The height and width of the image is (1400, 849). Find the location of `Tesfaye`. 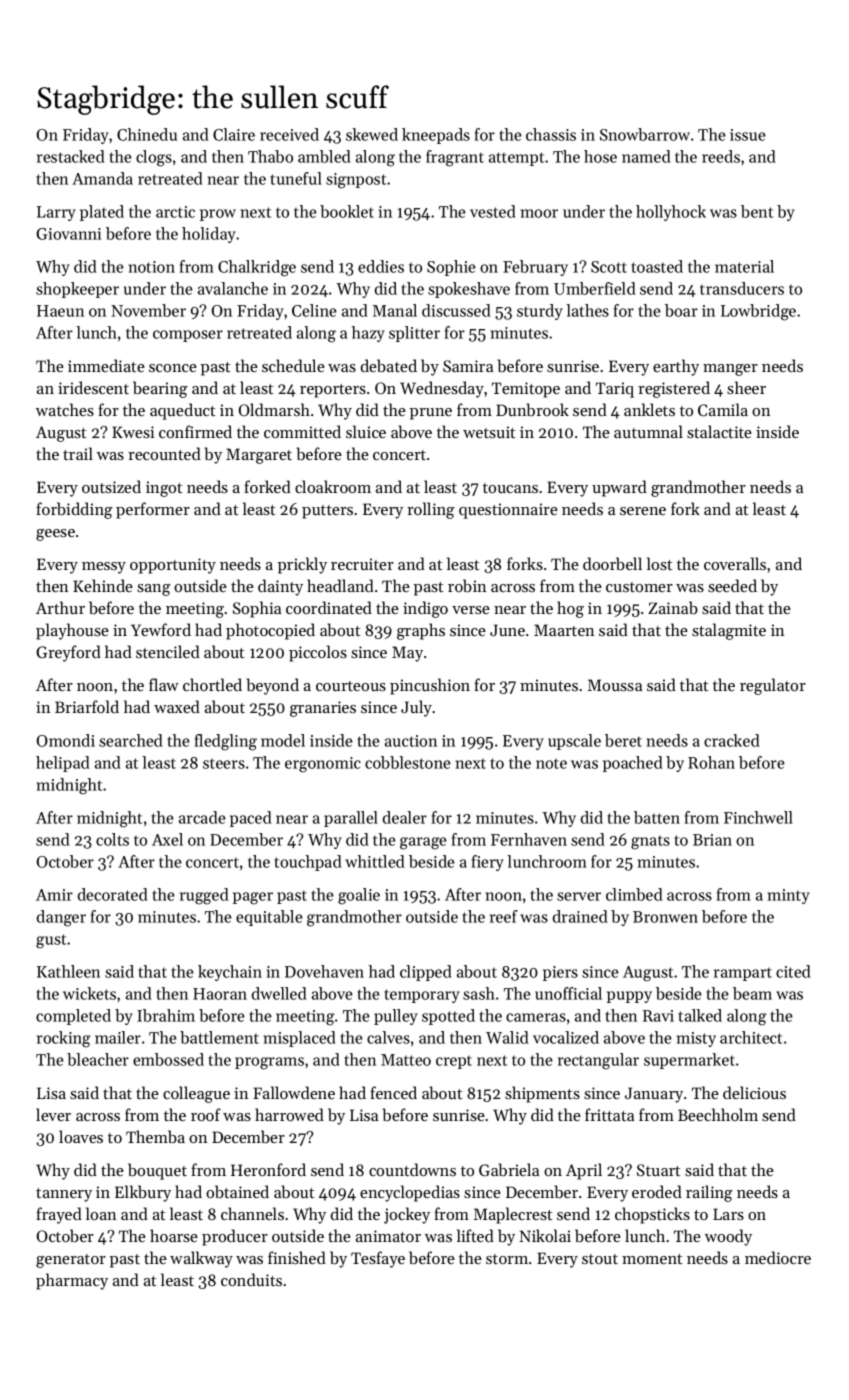

Tesfaye is located at coordinates (378, 1259).
